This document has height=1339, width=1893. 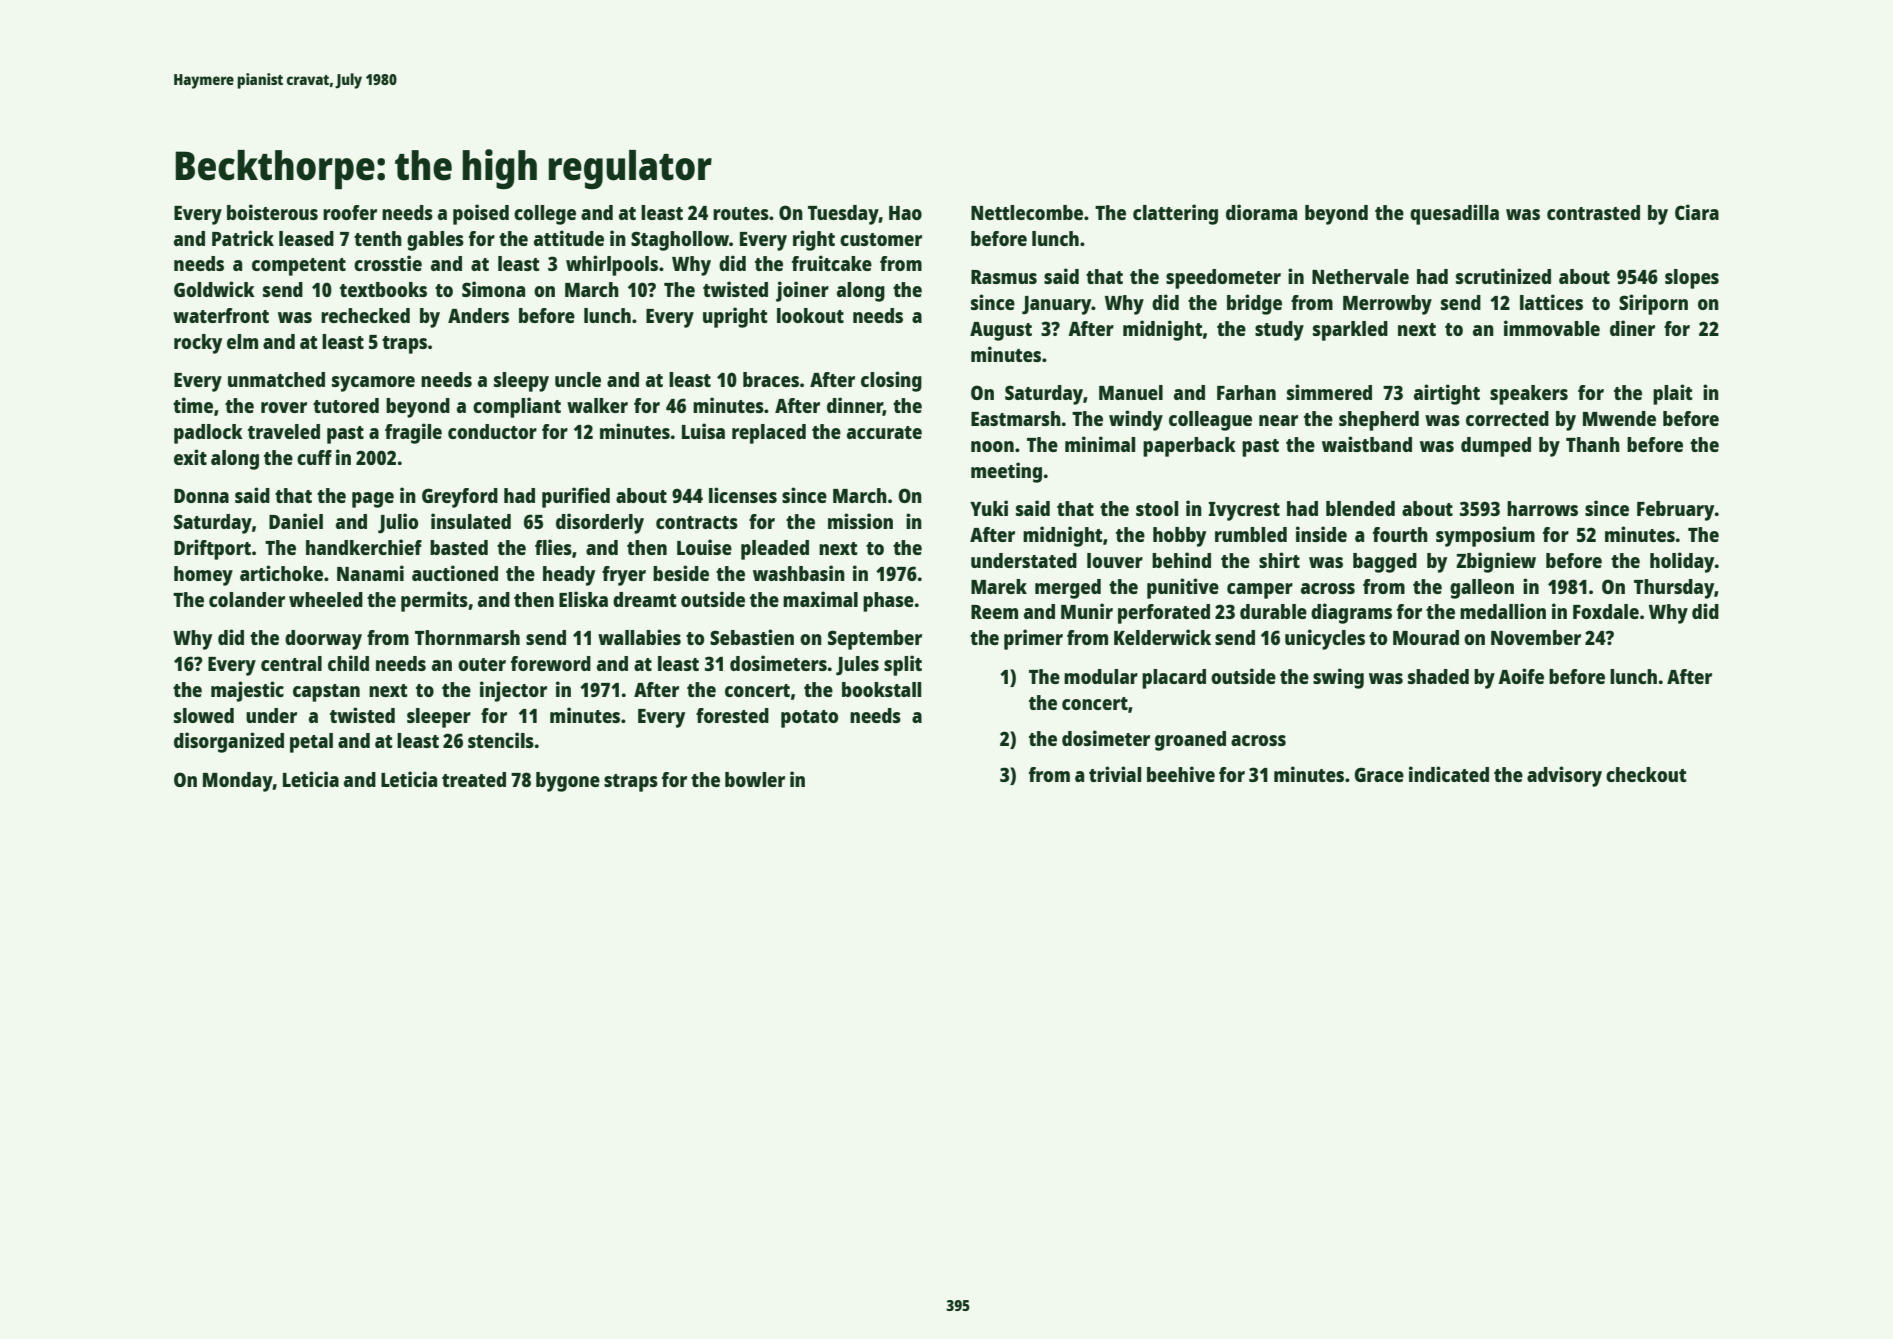 What do you see at coordinates (459, 547) in the document?
I see `basted` at bounding box center [459, 547].
